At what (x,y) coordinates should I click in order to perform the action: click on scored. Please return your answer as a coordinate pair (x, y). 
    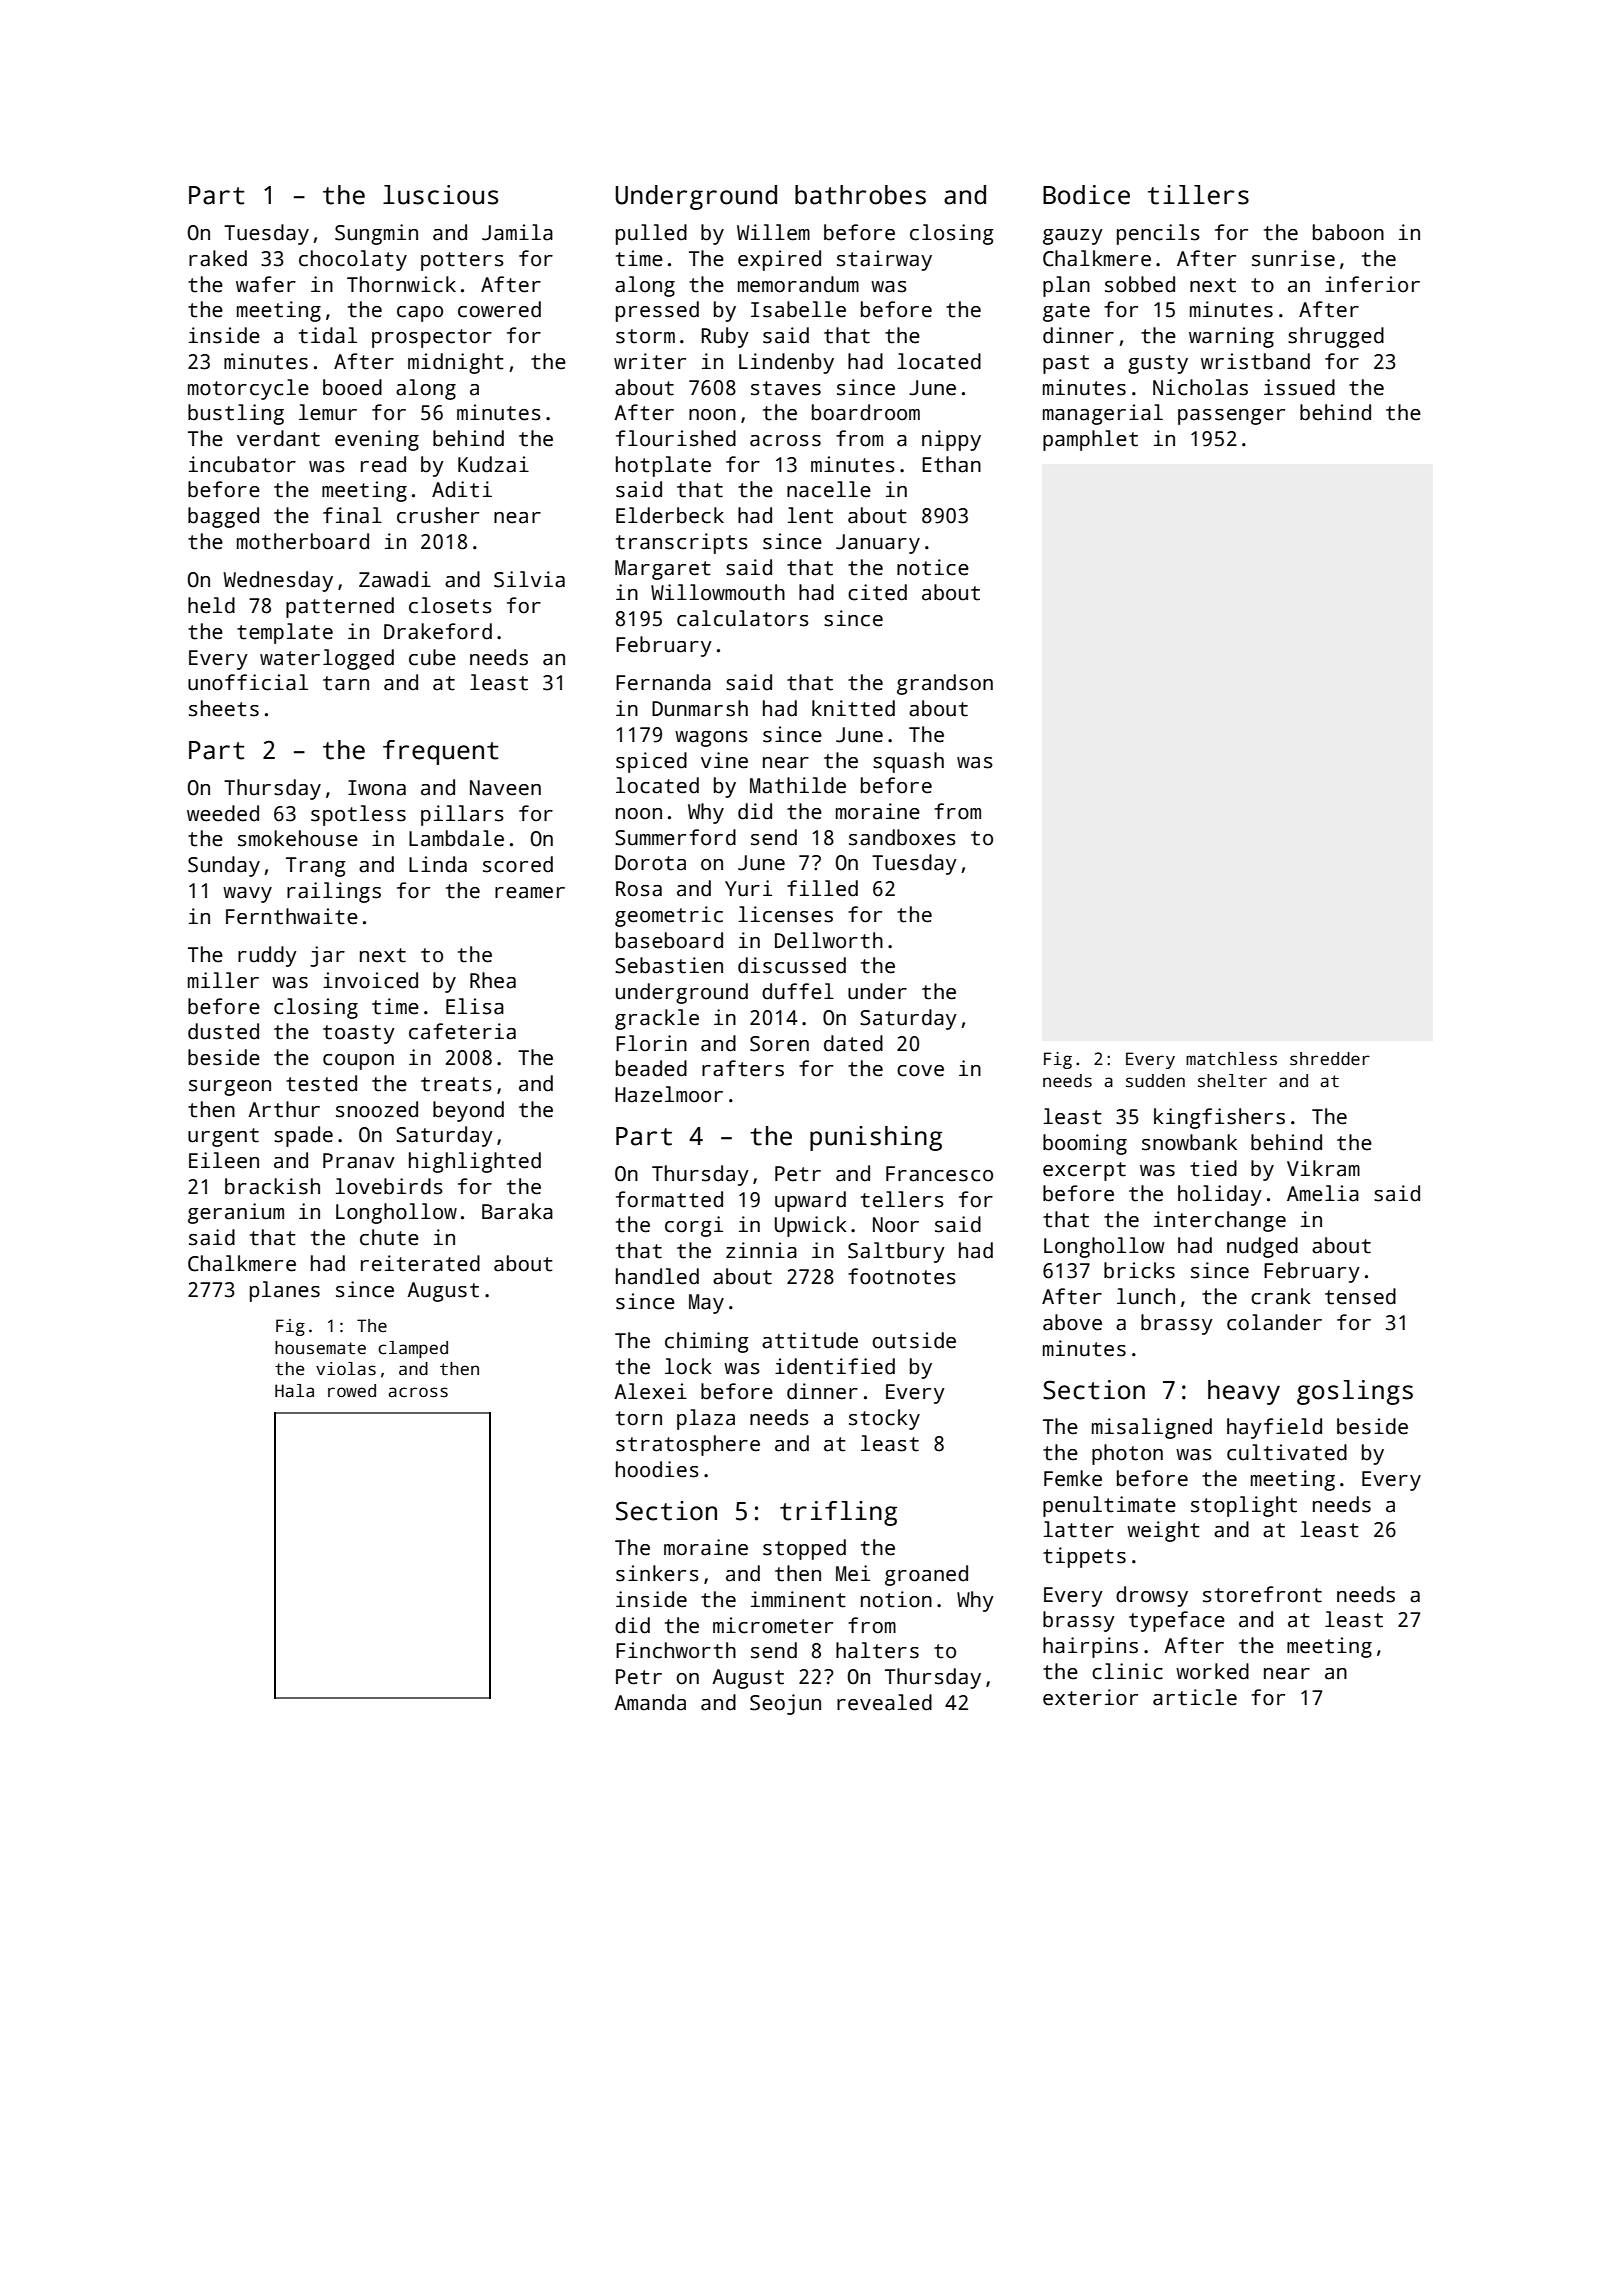
    Looking at the image, I should click on (518, 864).
